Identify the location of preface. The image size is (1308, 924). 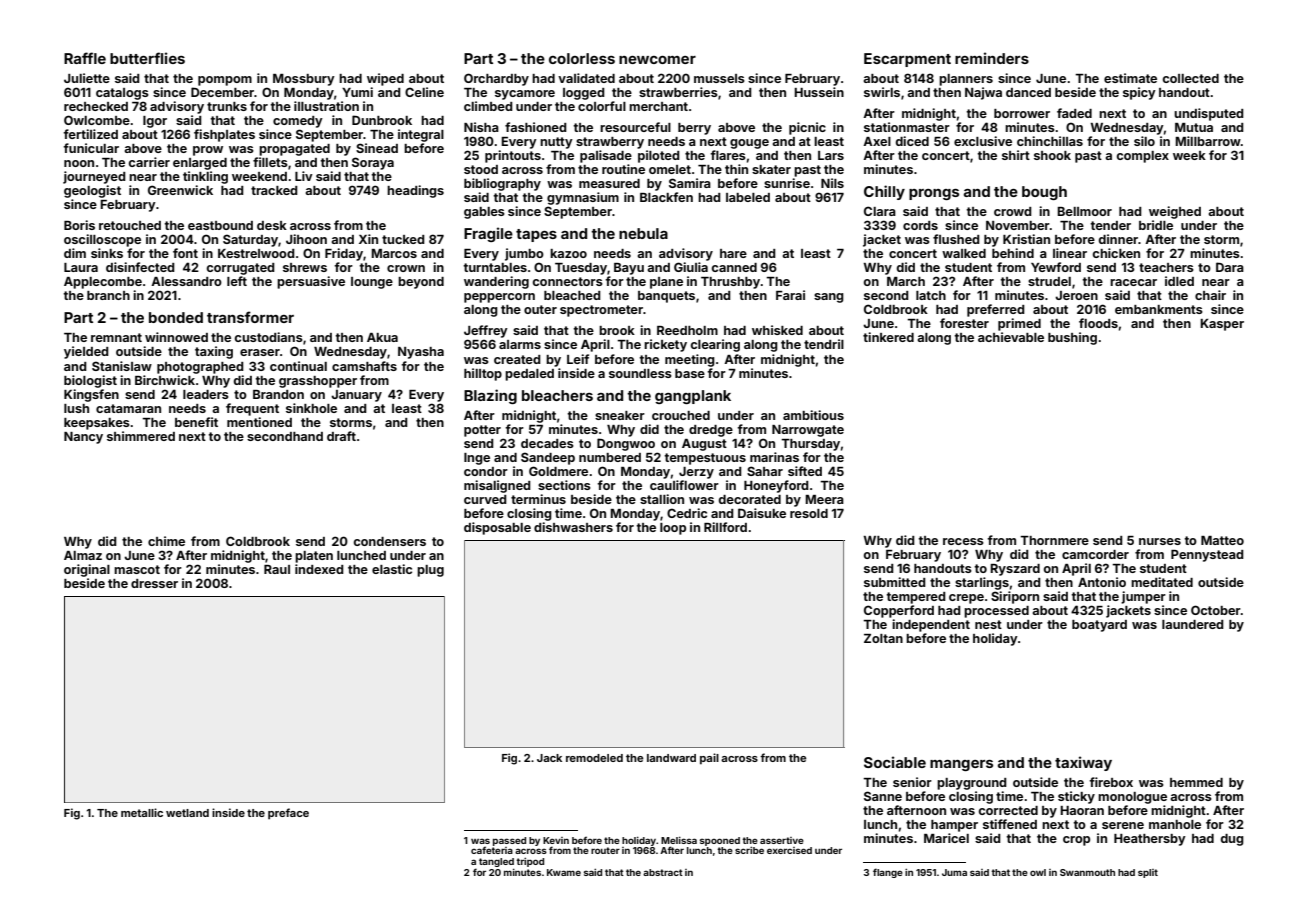
(288, 814).
